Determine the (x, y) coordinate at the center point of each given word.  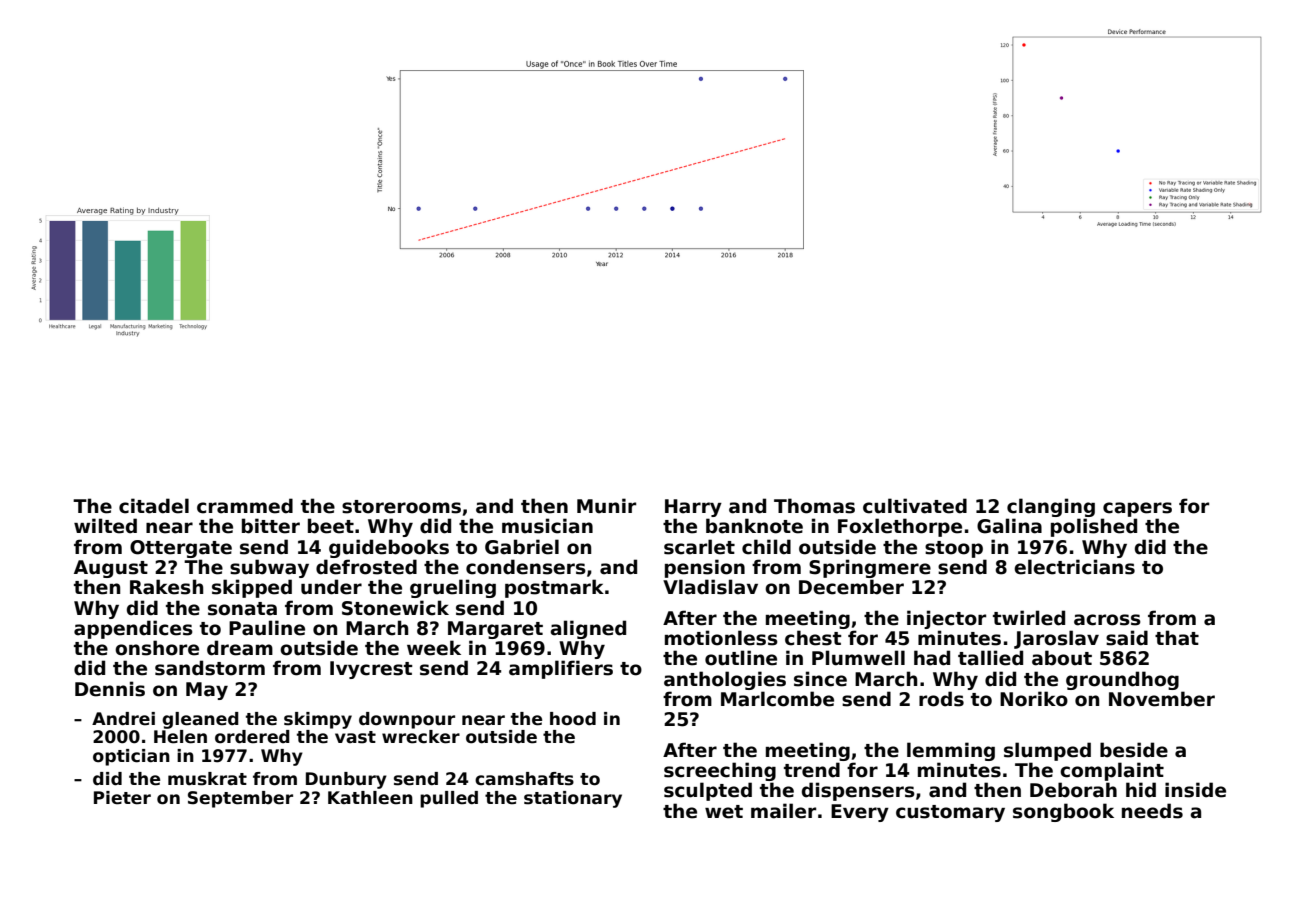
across (1107, 620)
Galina (1009, 526)
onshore (157, 648)
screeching (720, 771)
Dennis (110, 689)
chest (813, 638)
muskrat (207, 779)
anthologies (725, 680)
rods (941, 699)
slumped (1047, 751)
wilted (105, 526)
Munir (606, 506)
